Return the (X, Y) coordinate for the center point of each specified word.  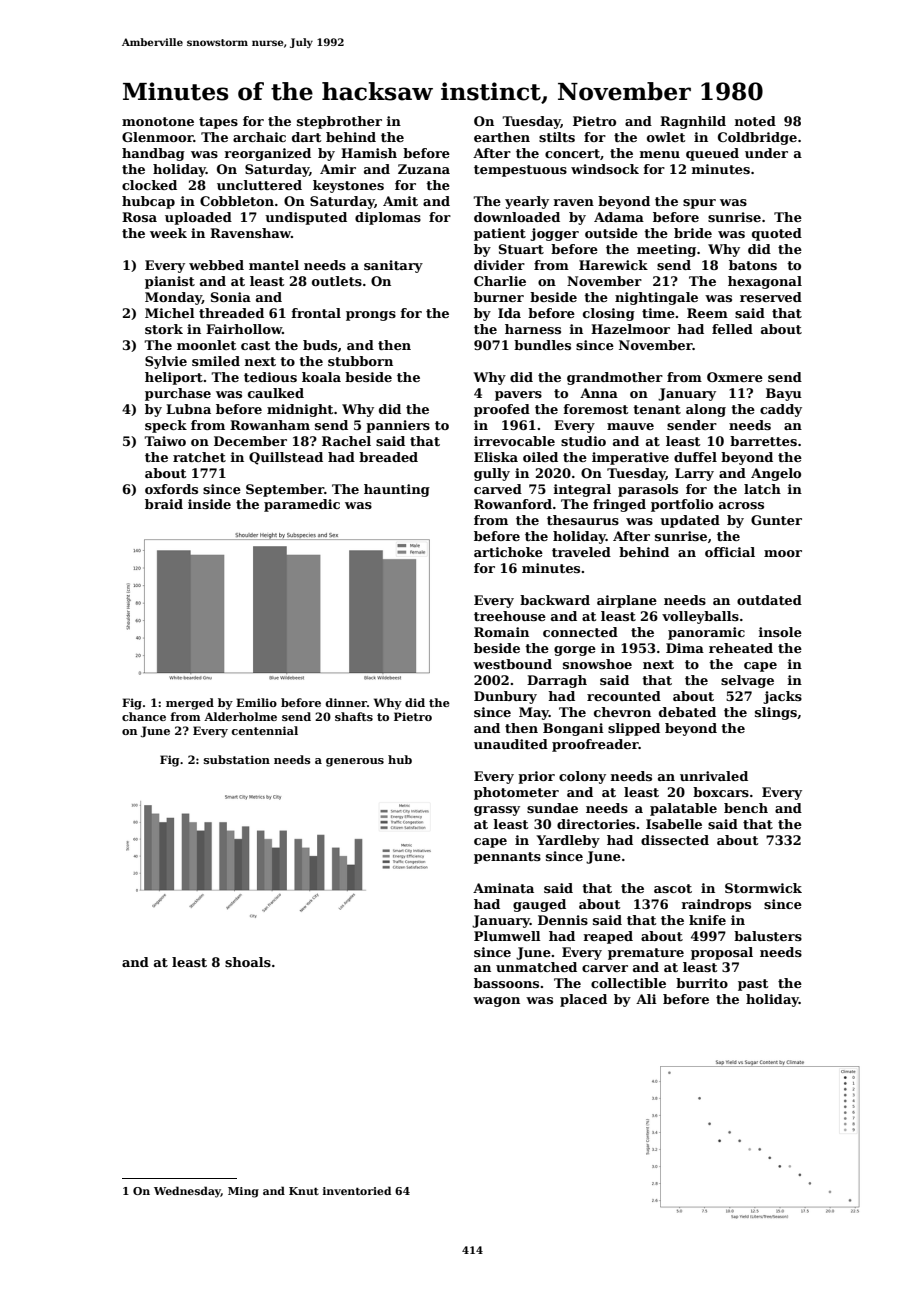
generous (355, 762)
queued (712, 154)
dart (306, 137)
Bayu (784, 394)
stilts (557, 137)
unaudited (511, 744)
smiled (216, 361)
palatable (683, 809)
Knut (304, 1191)
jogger (554, 234)
